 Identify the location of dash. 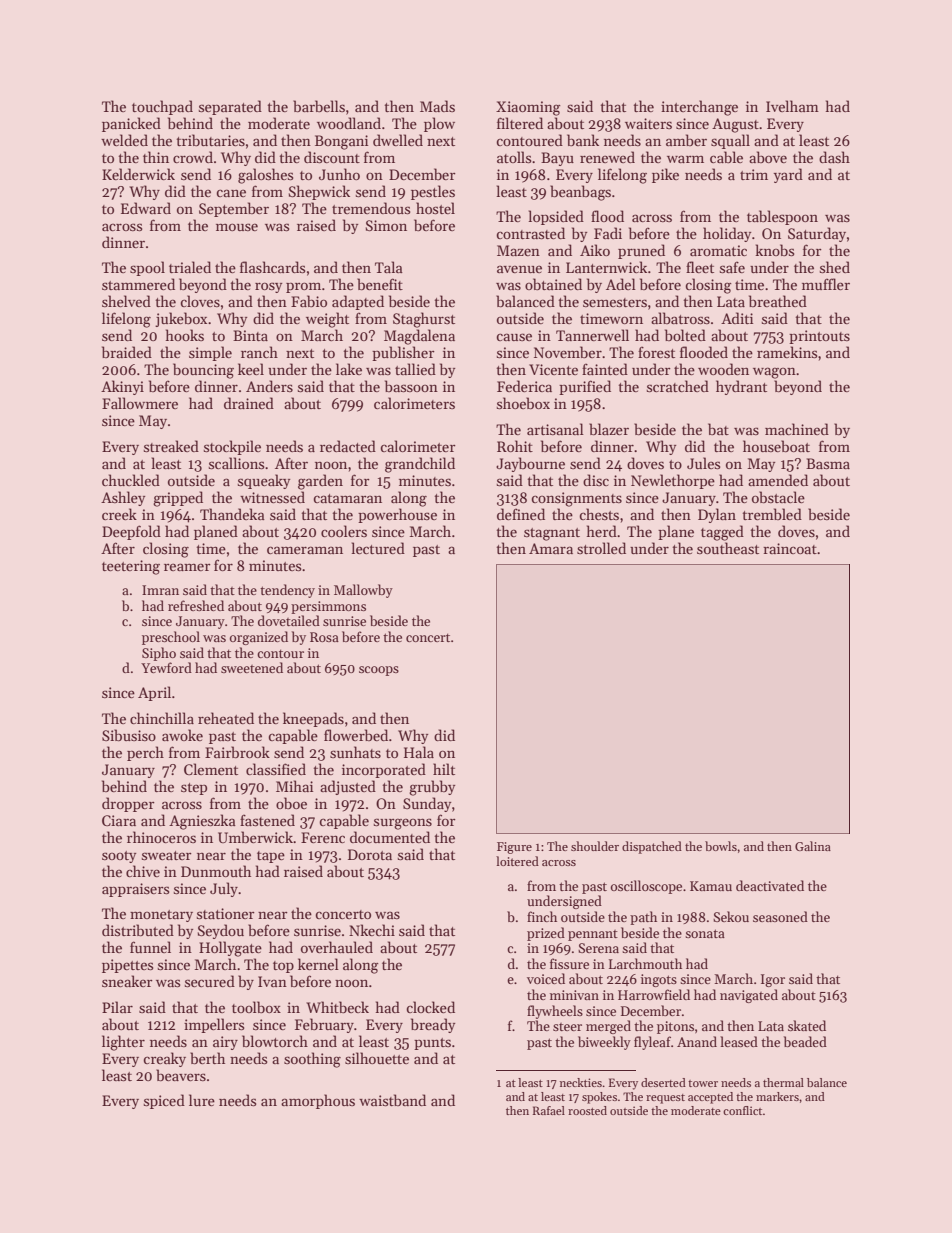
(834, 157).
